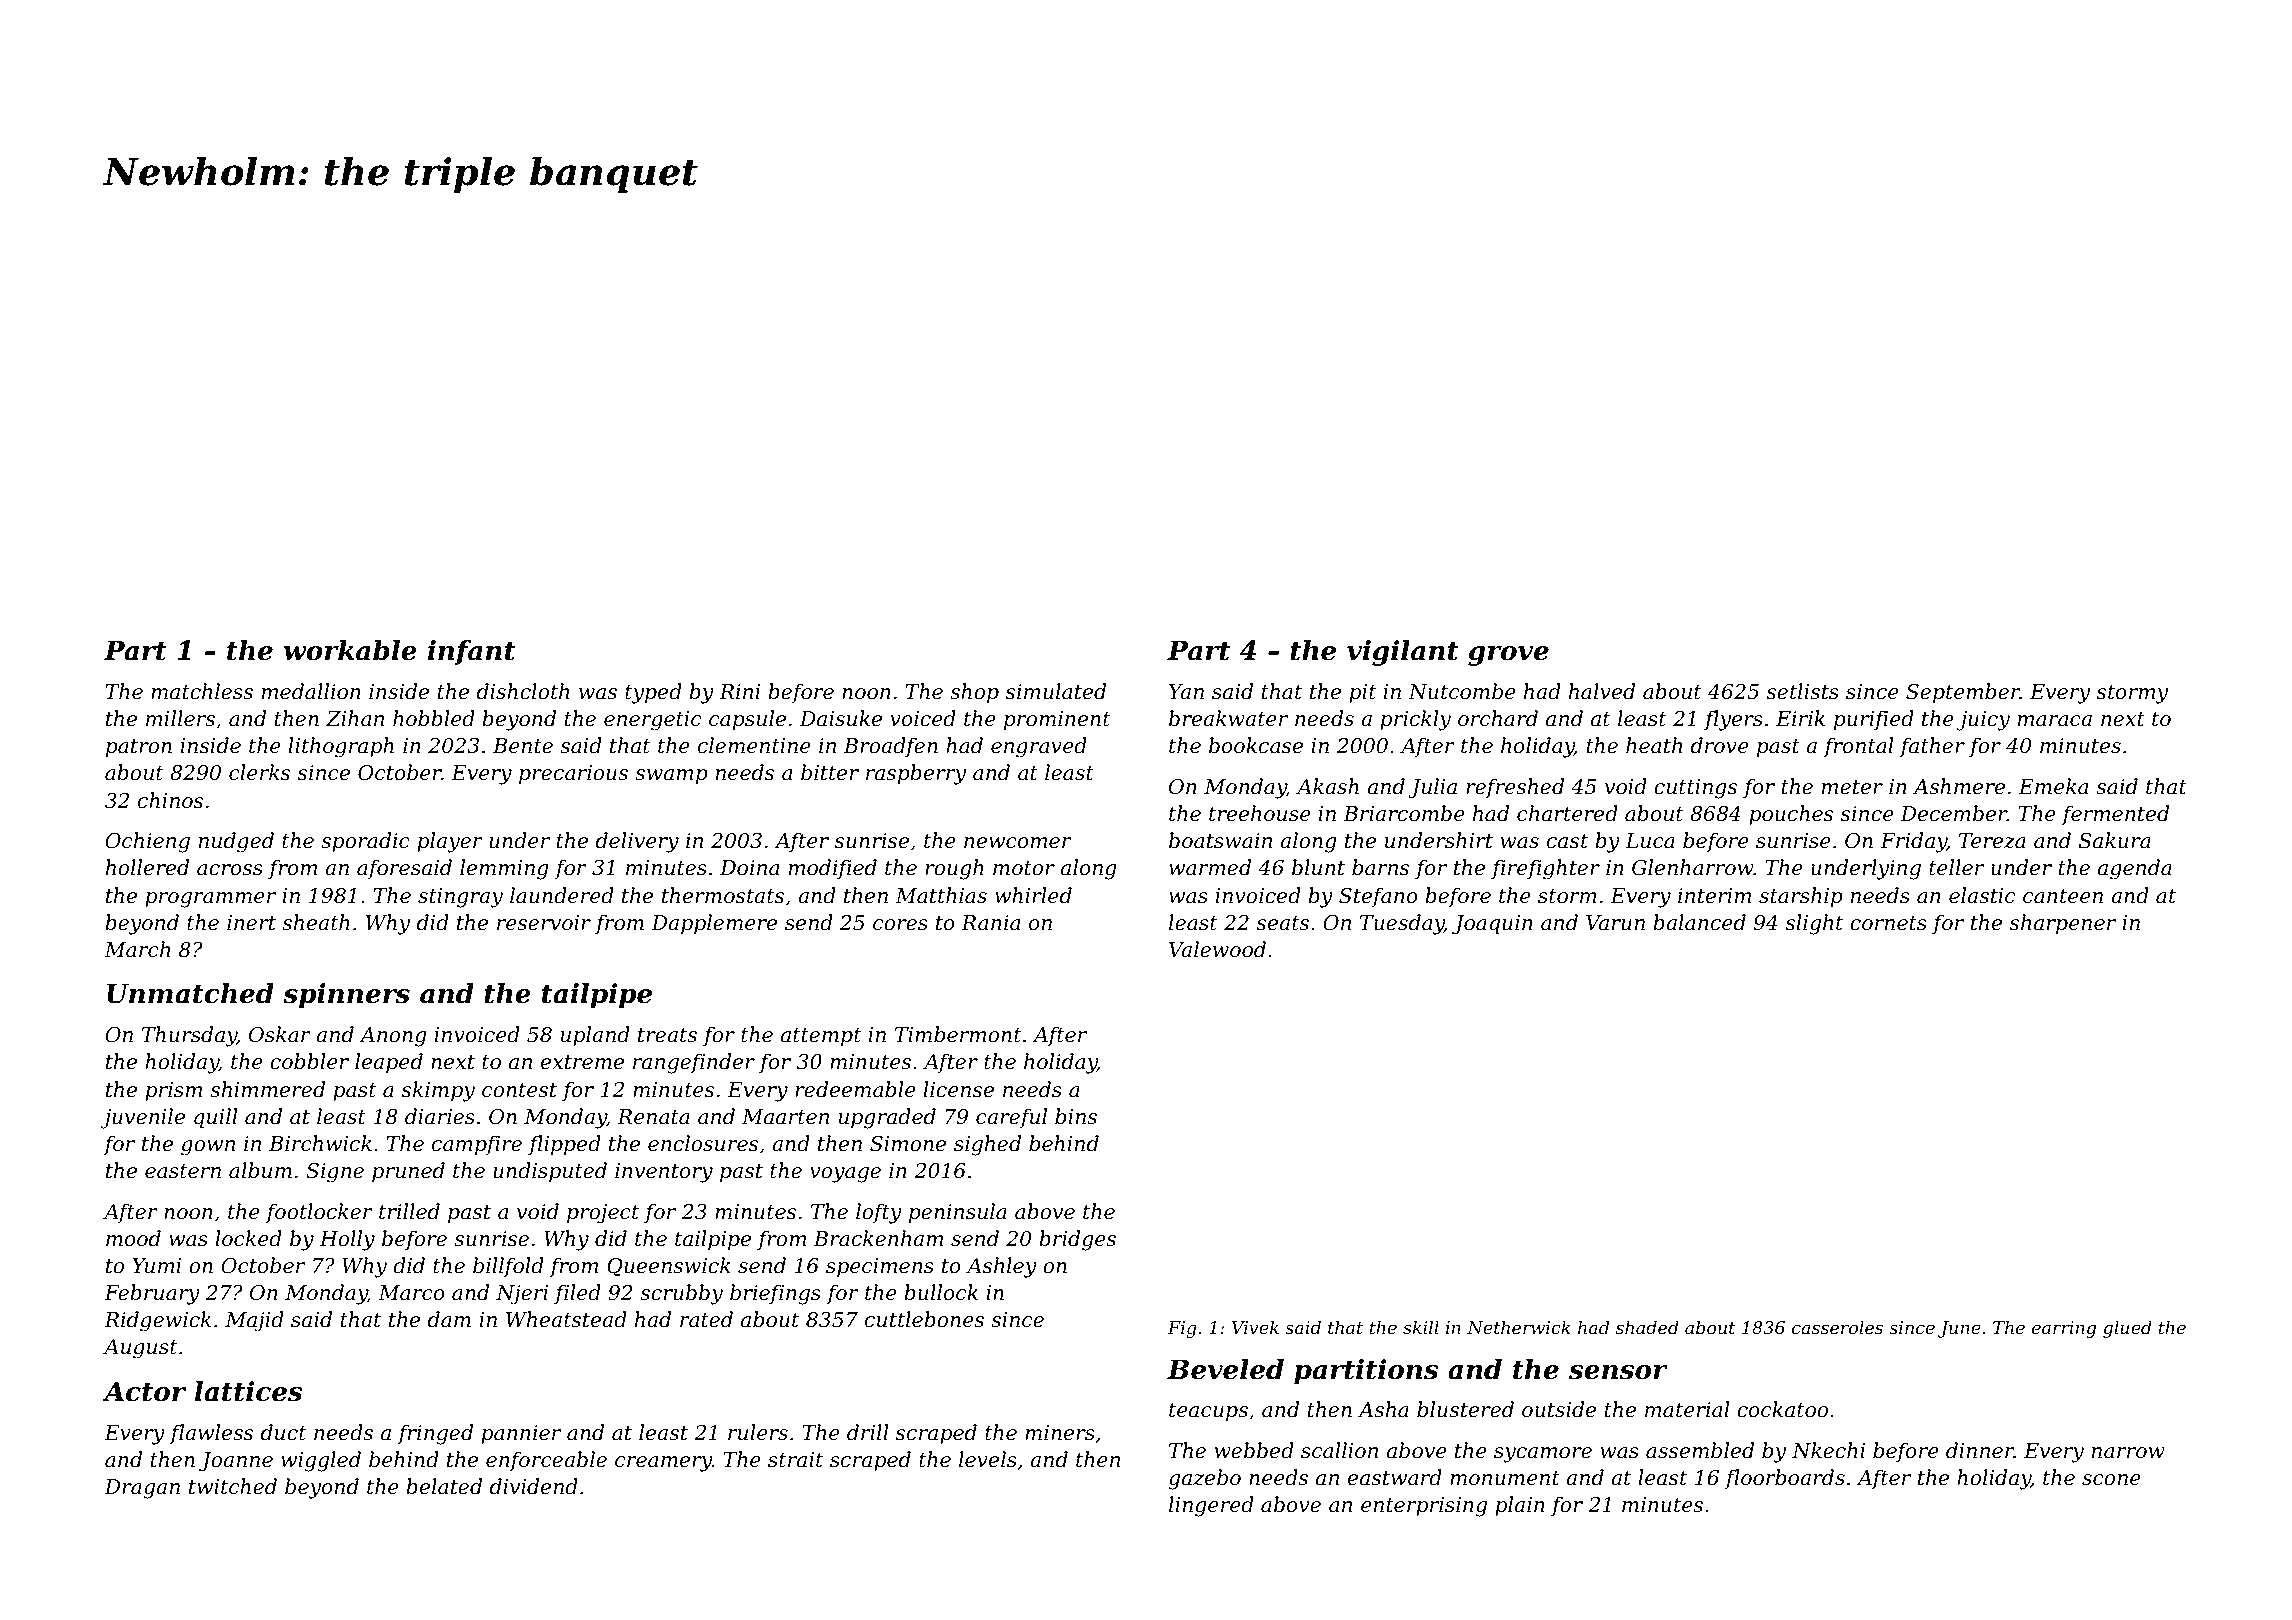  Describe the element at coordinates (1519, 1327) in the document. I see `Netherwick` at that location.
